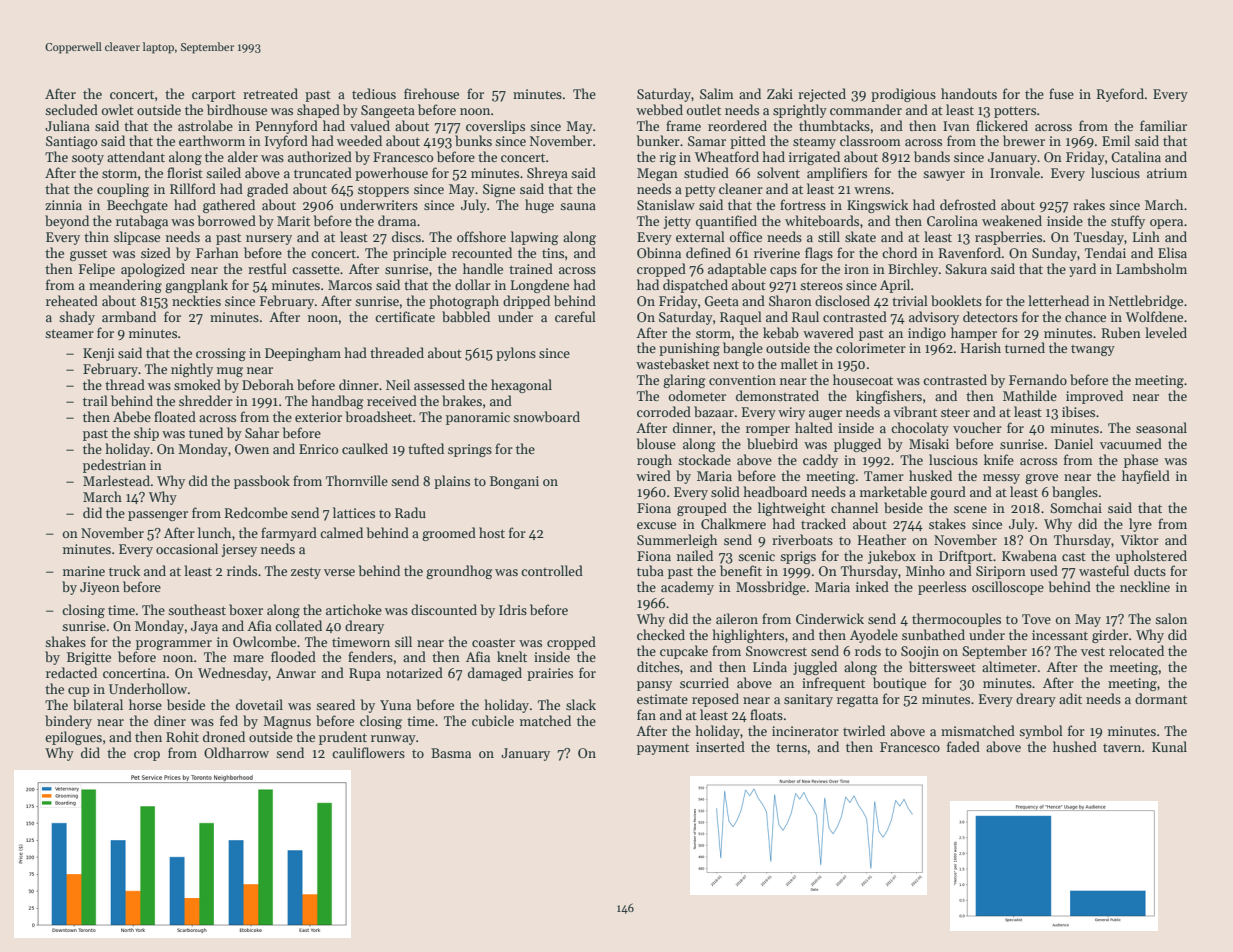 Image resolution: width=1233 pixels, height=952 pixels. Describe the element at coordinates (910, 300) in the screenshot. I see `trivial` at that location.
